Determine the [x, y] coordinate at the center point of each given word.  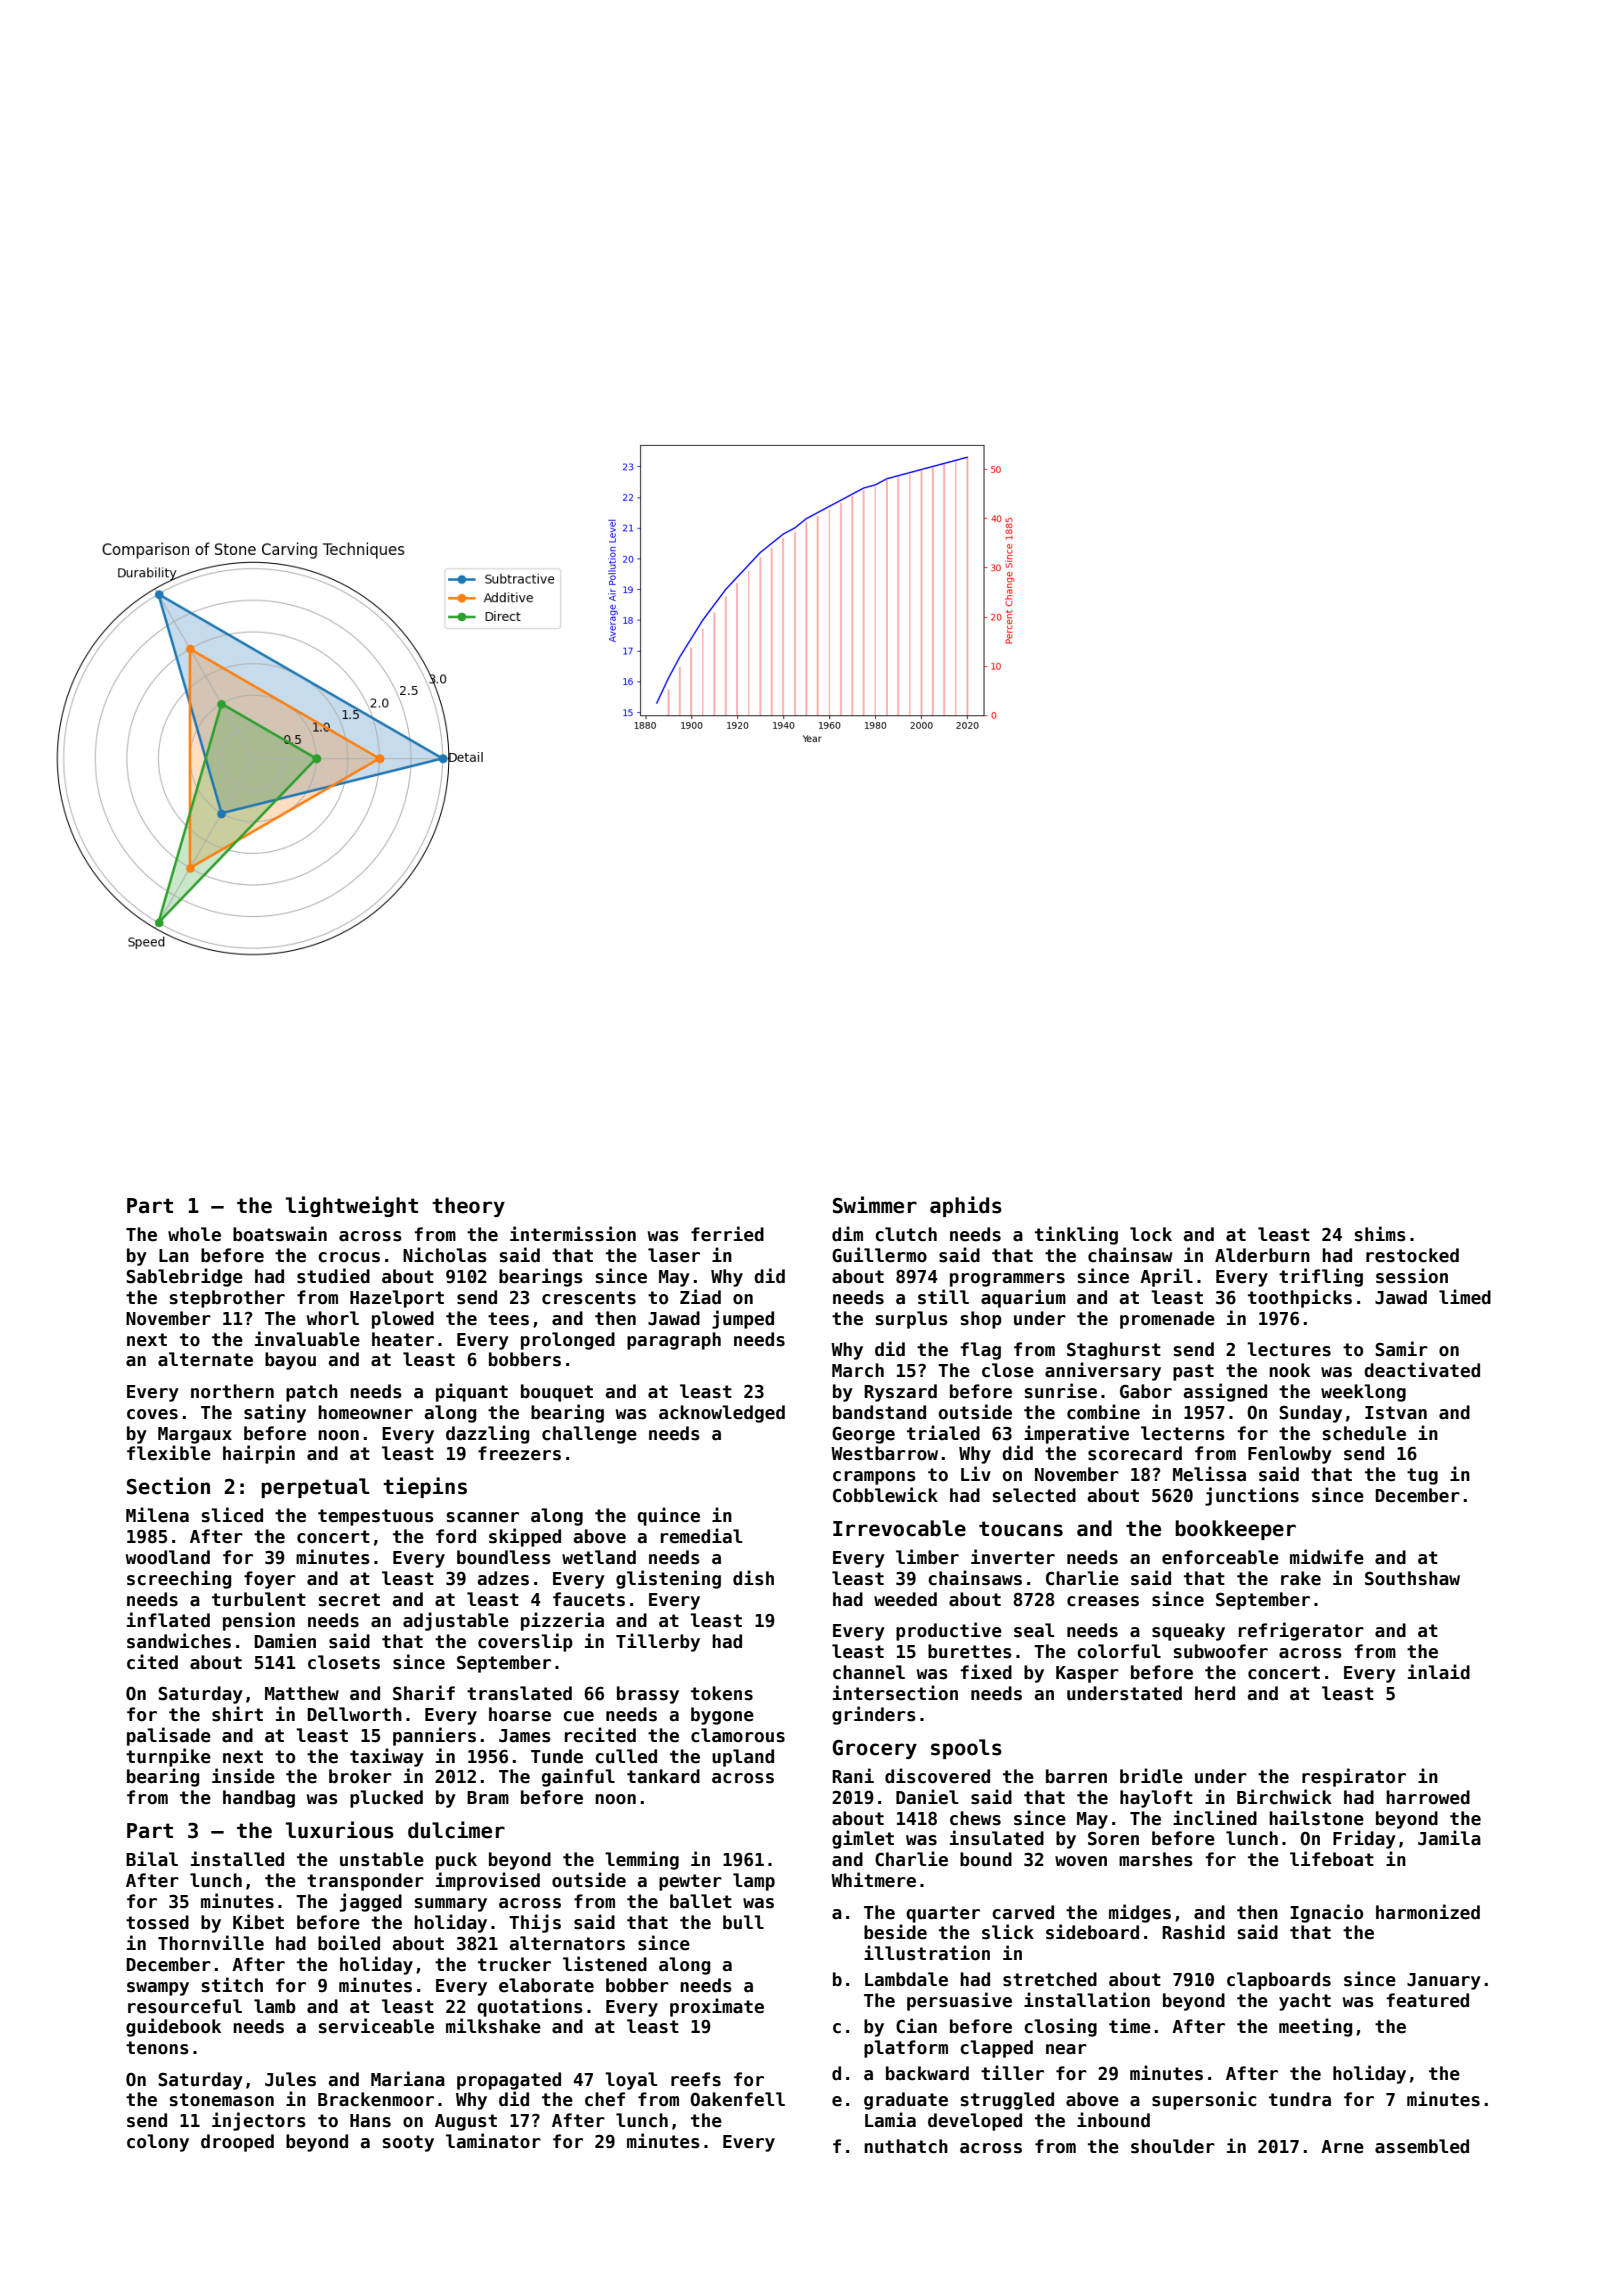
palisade [169, 1736]
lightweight [352, 1206]
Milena [157, 1515]
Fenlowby [1290, 1455]
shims [1380, 1234]
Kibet [258, 1922]
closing [1060, 2027]
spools [966, 1749]
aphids [966, 1206]
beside [895, 1932]
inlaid [1439, 1672]
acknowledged [722, 1414]
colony [158, 2143]
